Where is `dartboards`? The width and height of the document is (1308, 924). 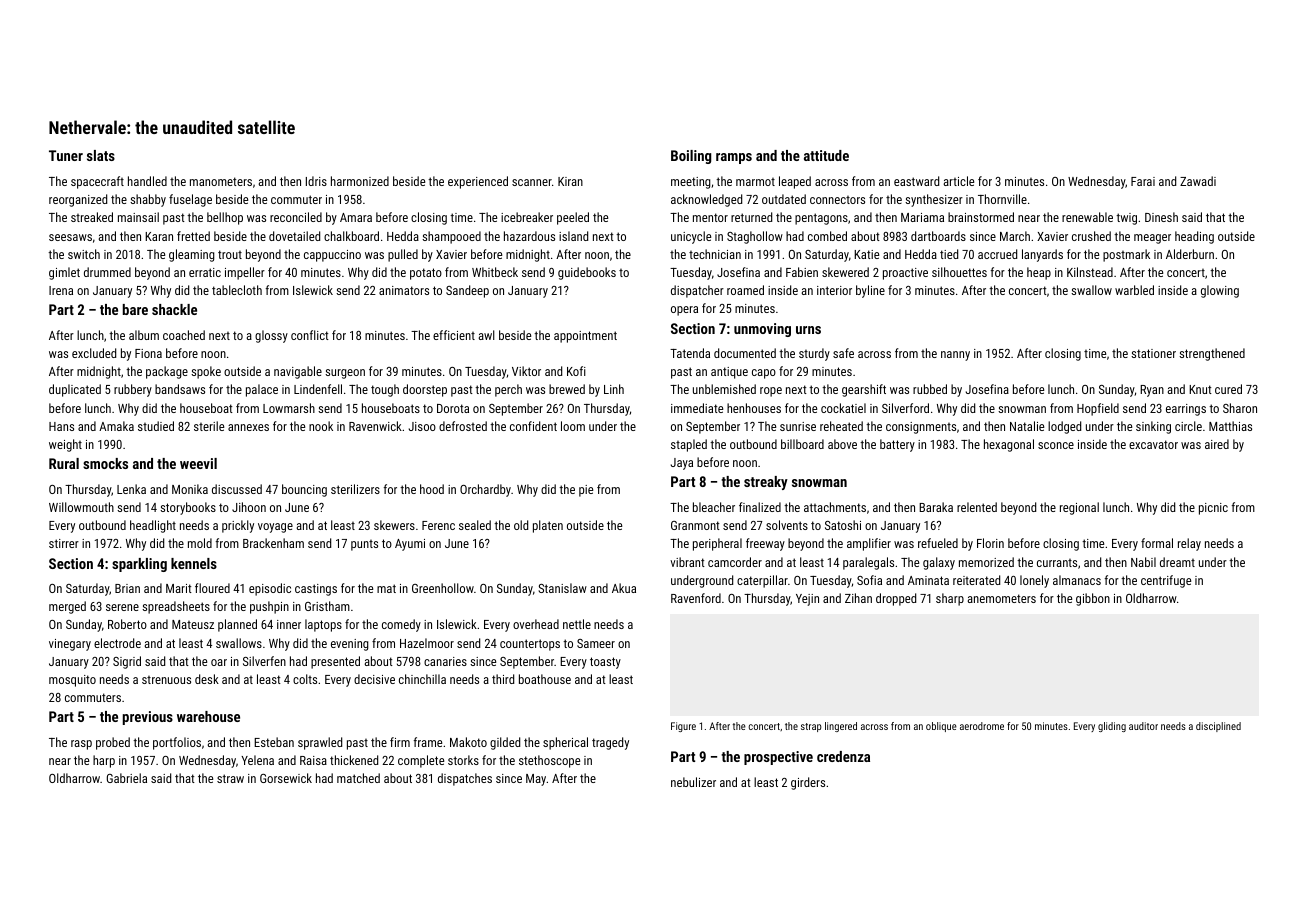
dartboards is located at coordinates (938, 236).
